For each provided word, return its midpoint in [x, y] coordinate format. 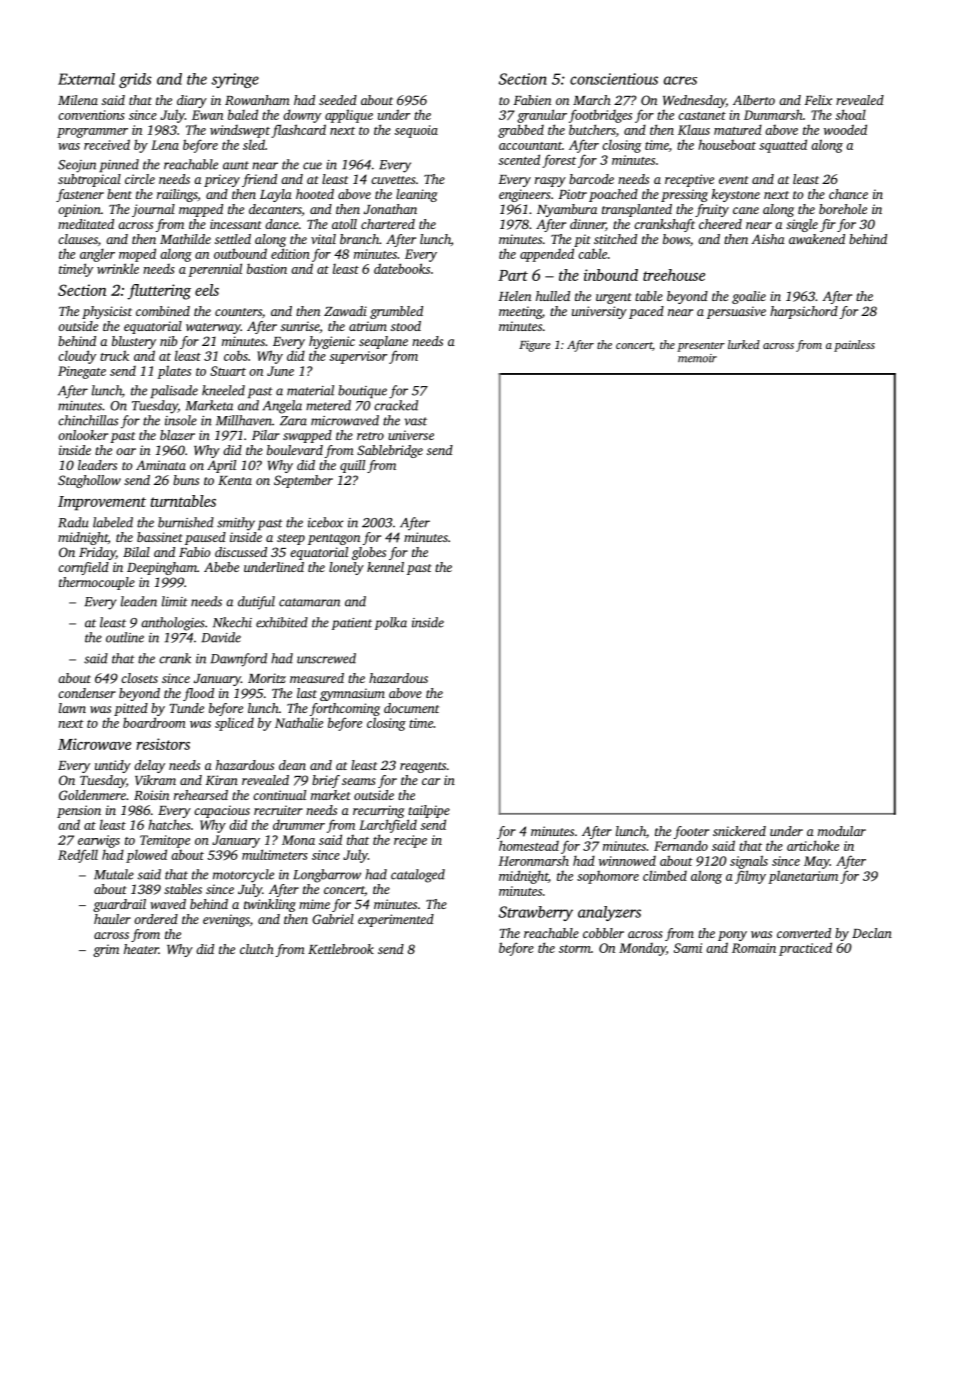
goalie [749, 297]
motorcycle [243, 876]
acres [680, 80]
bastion [267, 268]
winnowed [627, 861]
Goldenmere [92, 795]
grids [135, 80]
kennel [385, 567]
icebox [326, 522]
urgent [614, 298]
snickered [739, 831]
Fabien [532, 100]
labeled [113, 522]
